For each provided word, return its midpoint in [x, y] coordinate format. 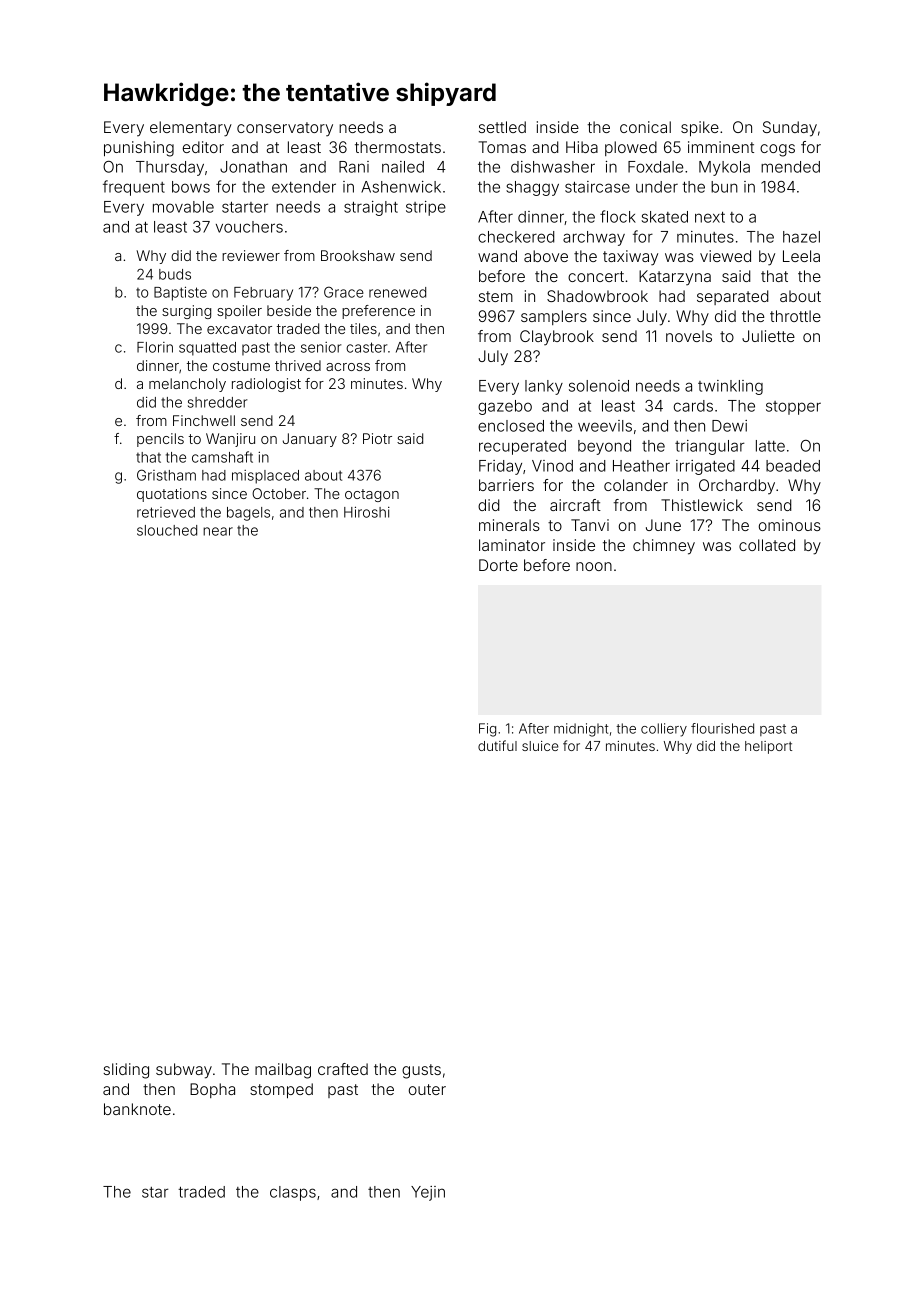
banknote [137, 1109]
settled [502, 127]
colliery [664, 730]
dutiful [497, 745]
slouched [167, 530]
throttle [795, 316]
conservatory [285, 129]
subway [184, 1071]
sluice [540, 746]
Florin [155, 347]
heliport [768, 747]
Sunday [790, 129]
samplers [554, 317]
